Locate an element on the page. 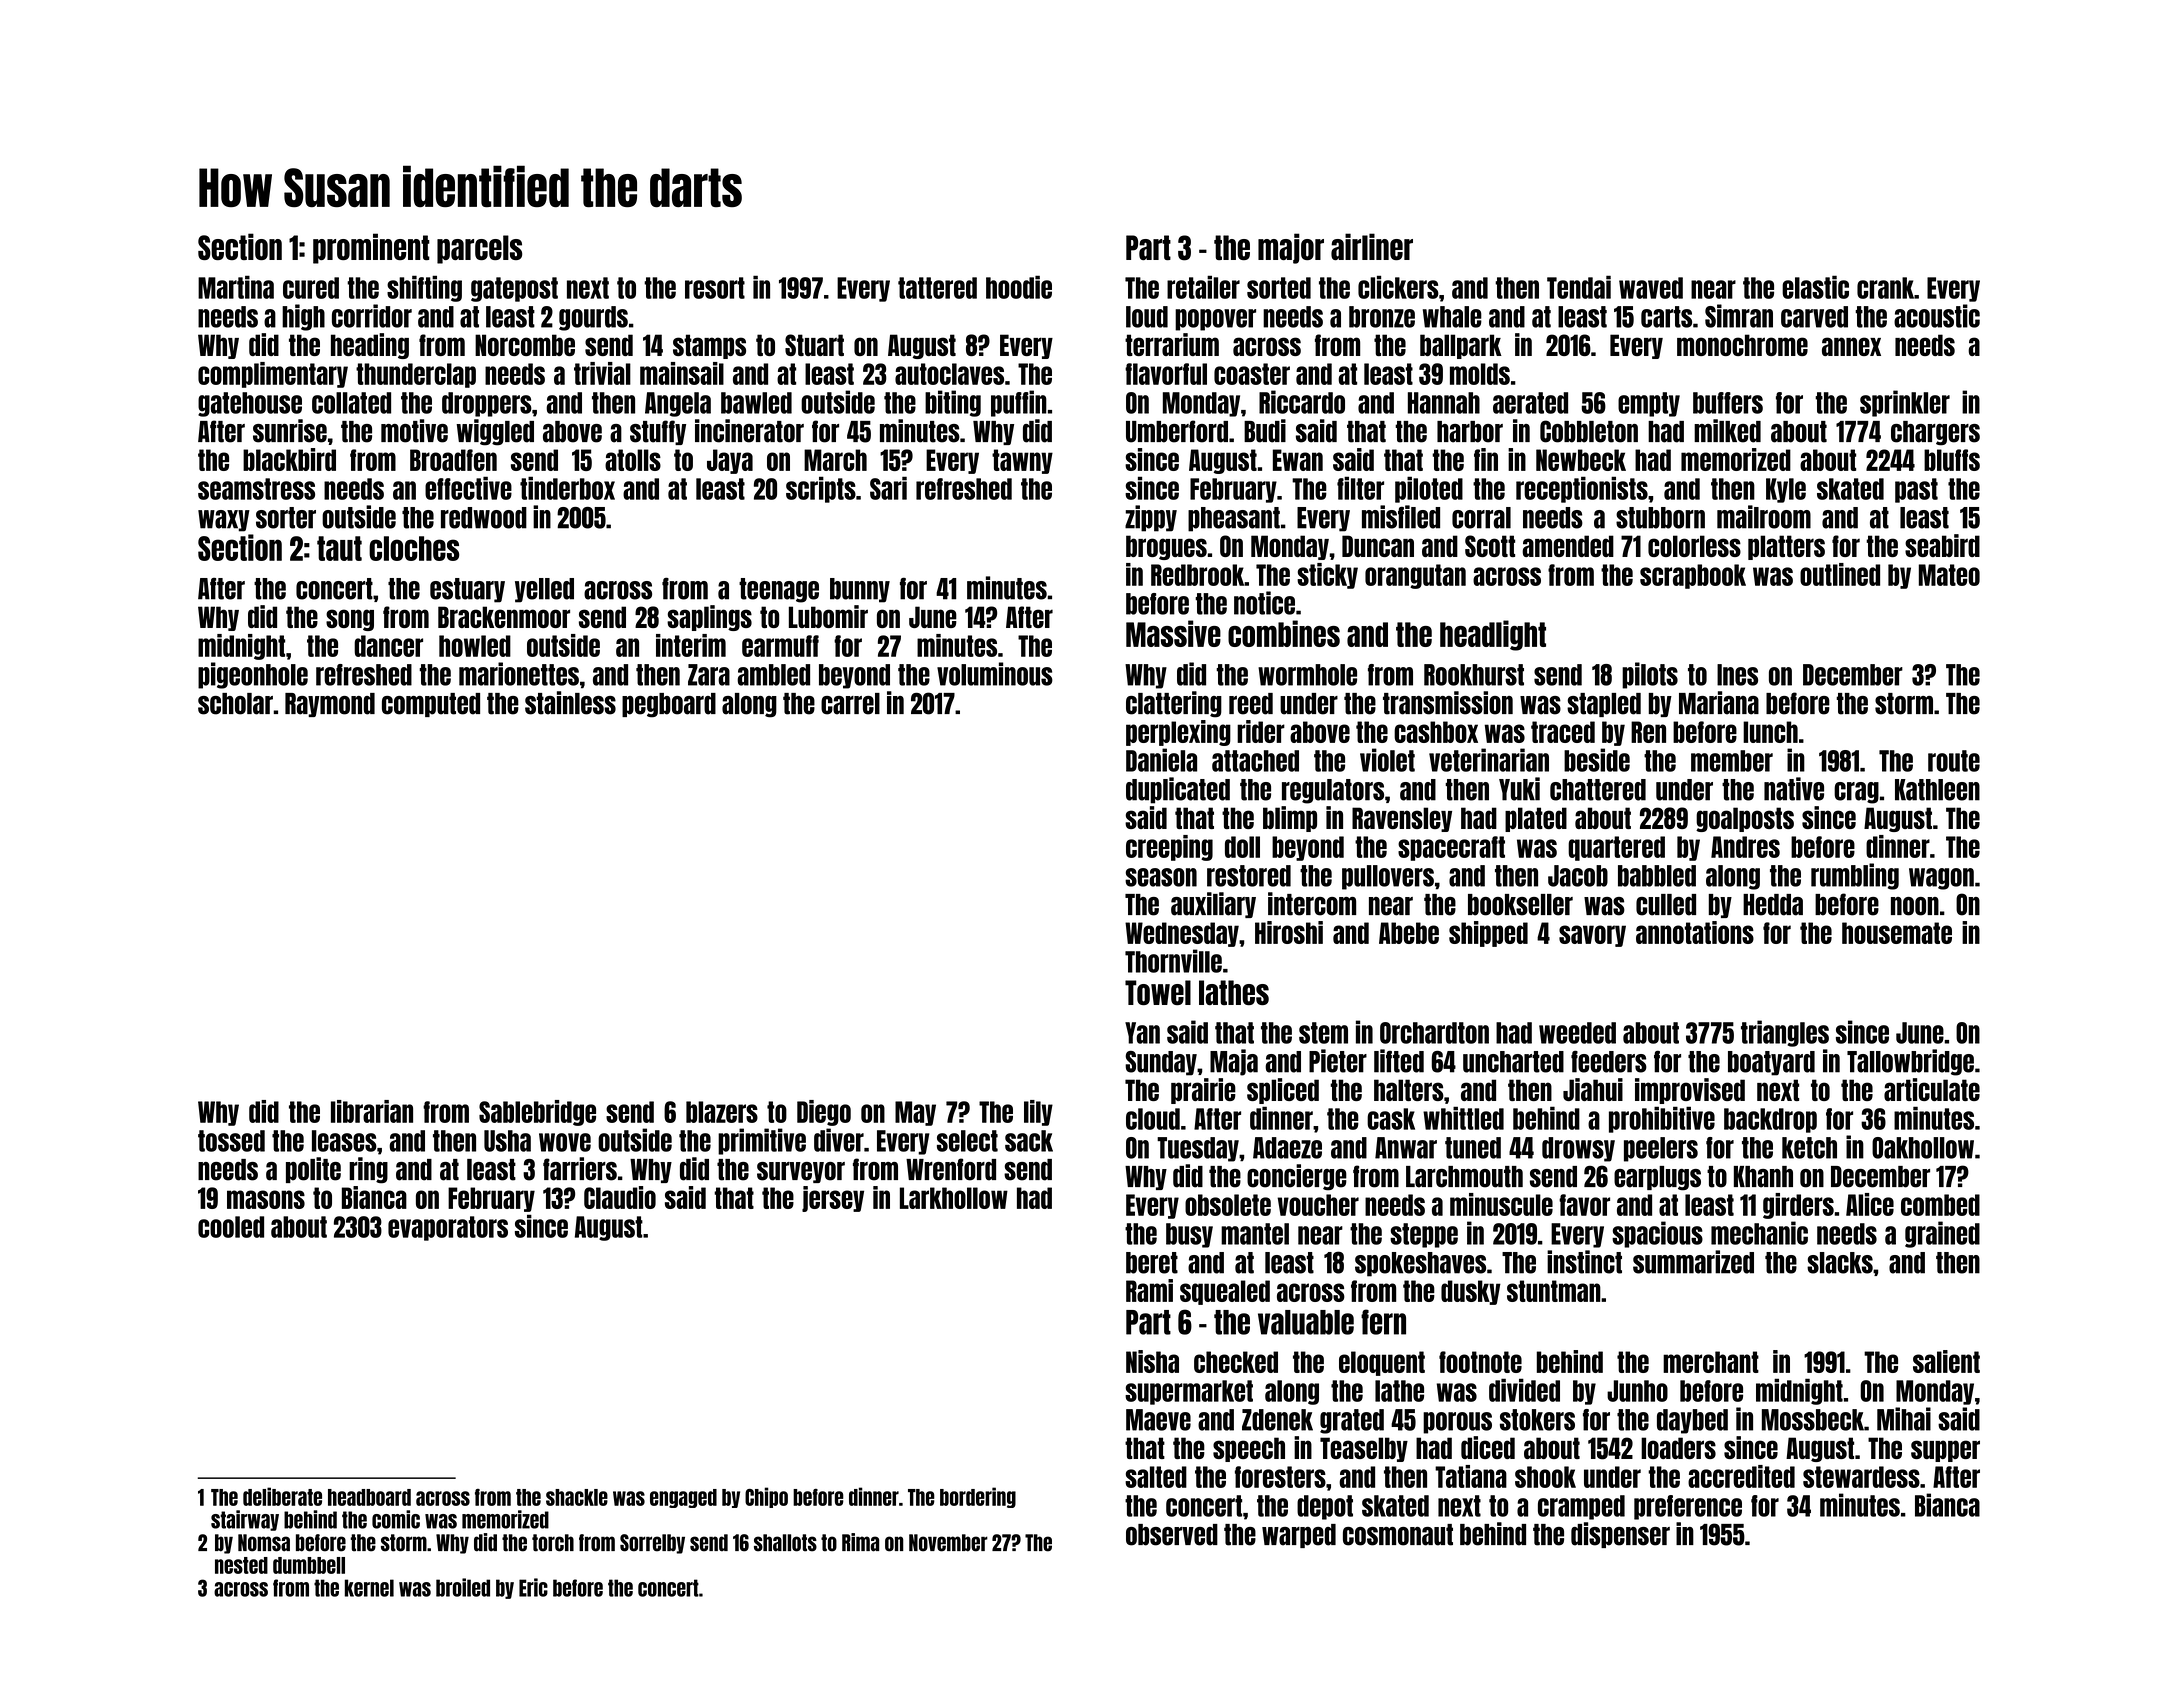 Image resolution: width=2178 pixels, height=1683 pixels. sunrise is located at coordinates (290, 431).
